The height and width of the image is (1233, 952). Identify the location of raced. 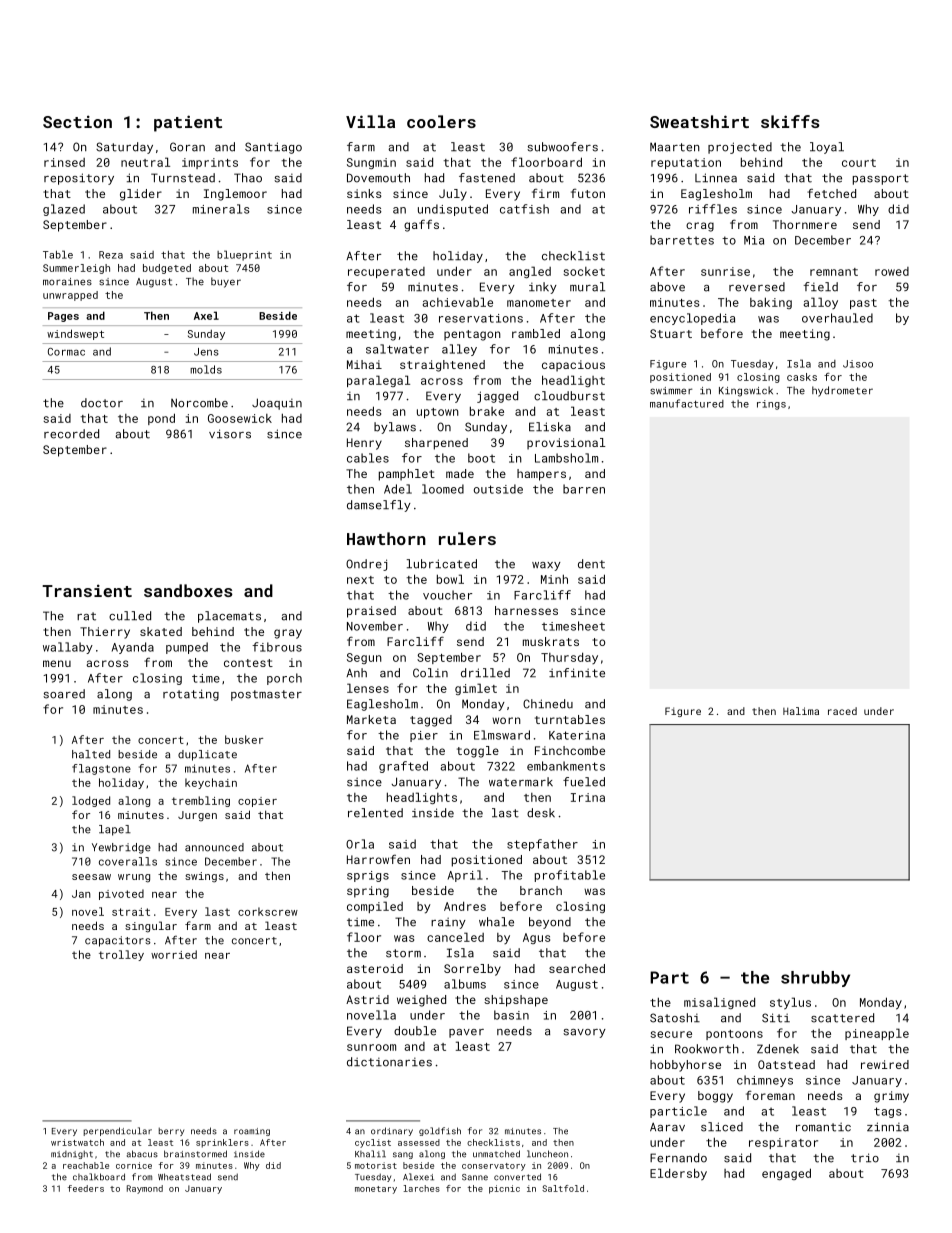
(842, 711).
